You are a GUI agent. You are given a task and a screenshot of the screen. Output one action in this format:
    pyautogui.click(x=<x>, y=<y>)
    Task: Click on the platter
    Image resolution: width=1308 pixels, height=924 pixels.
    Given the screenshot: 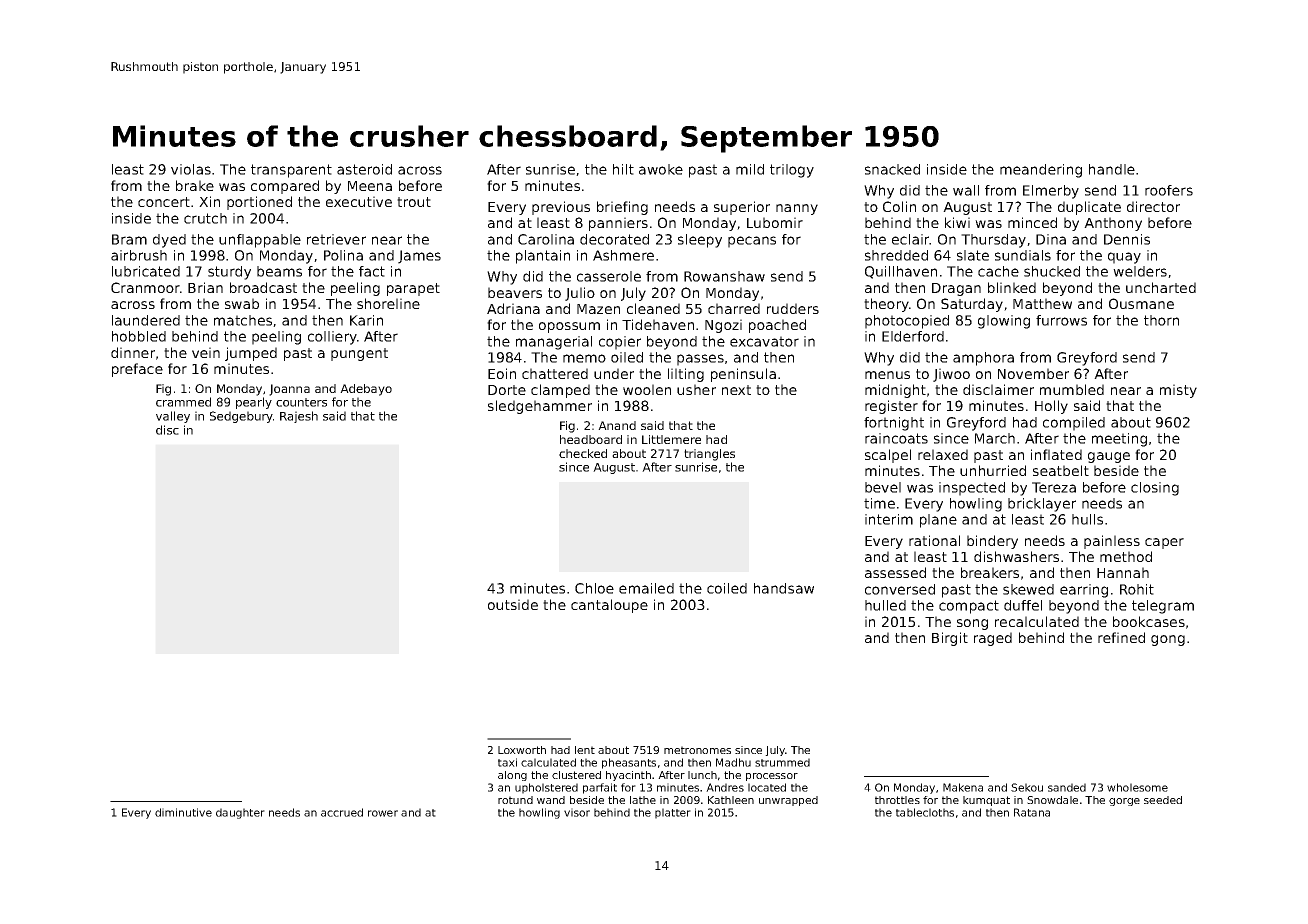 What is the action you would take?
    pyautogui.click(x=673, y=813)
